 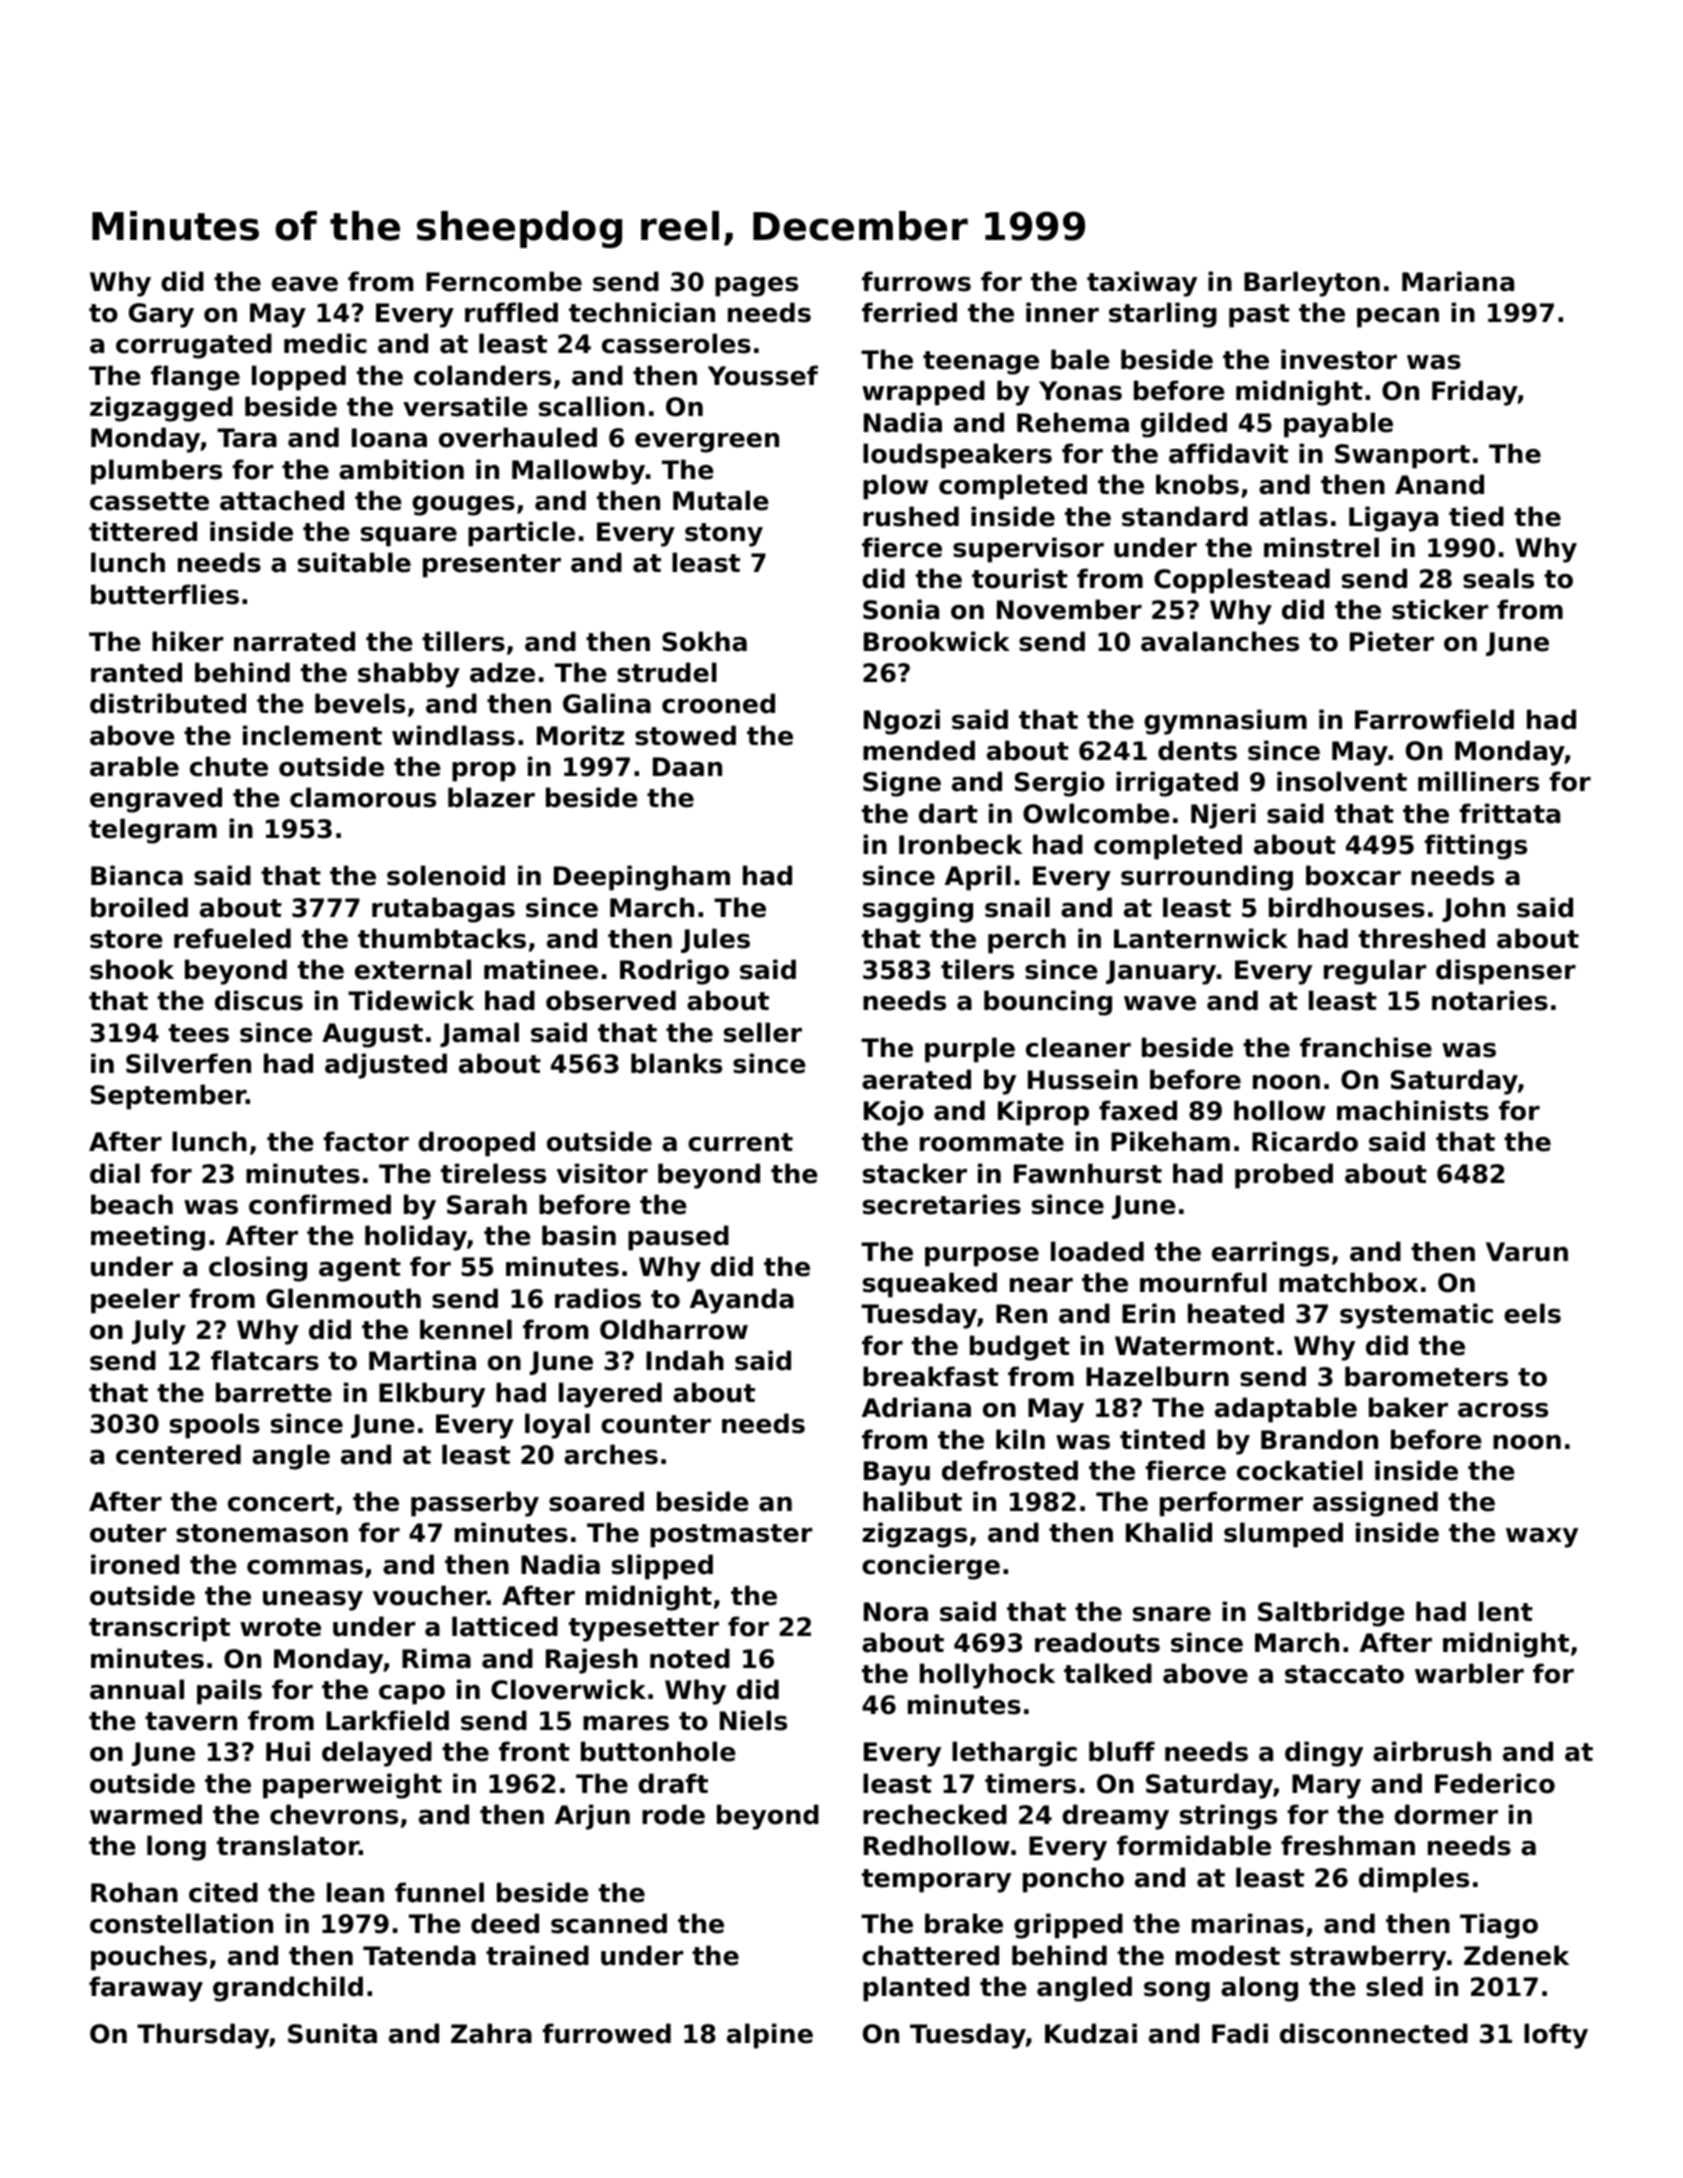 What do you see at coordinates (541, 969) in the page?
I see `matinee` at bounding box center [541, 969].
